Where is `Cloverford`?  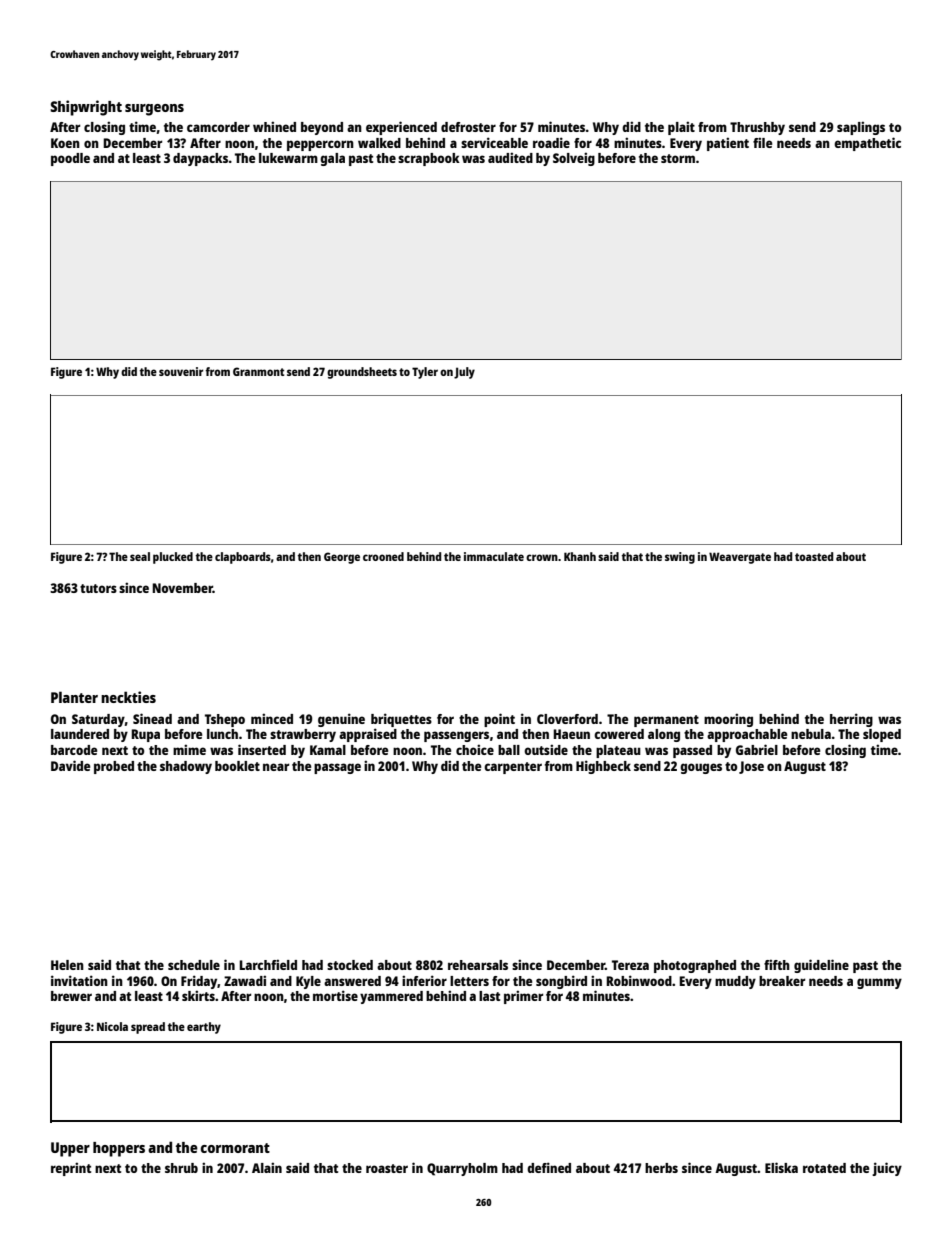
Cloverford is located at coordinates (567, 719).
